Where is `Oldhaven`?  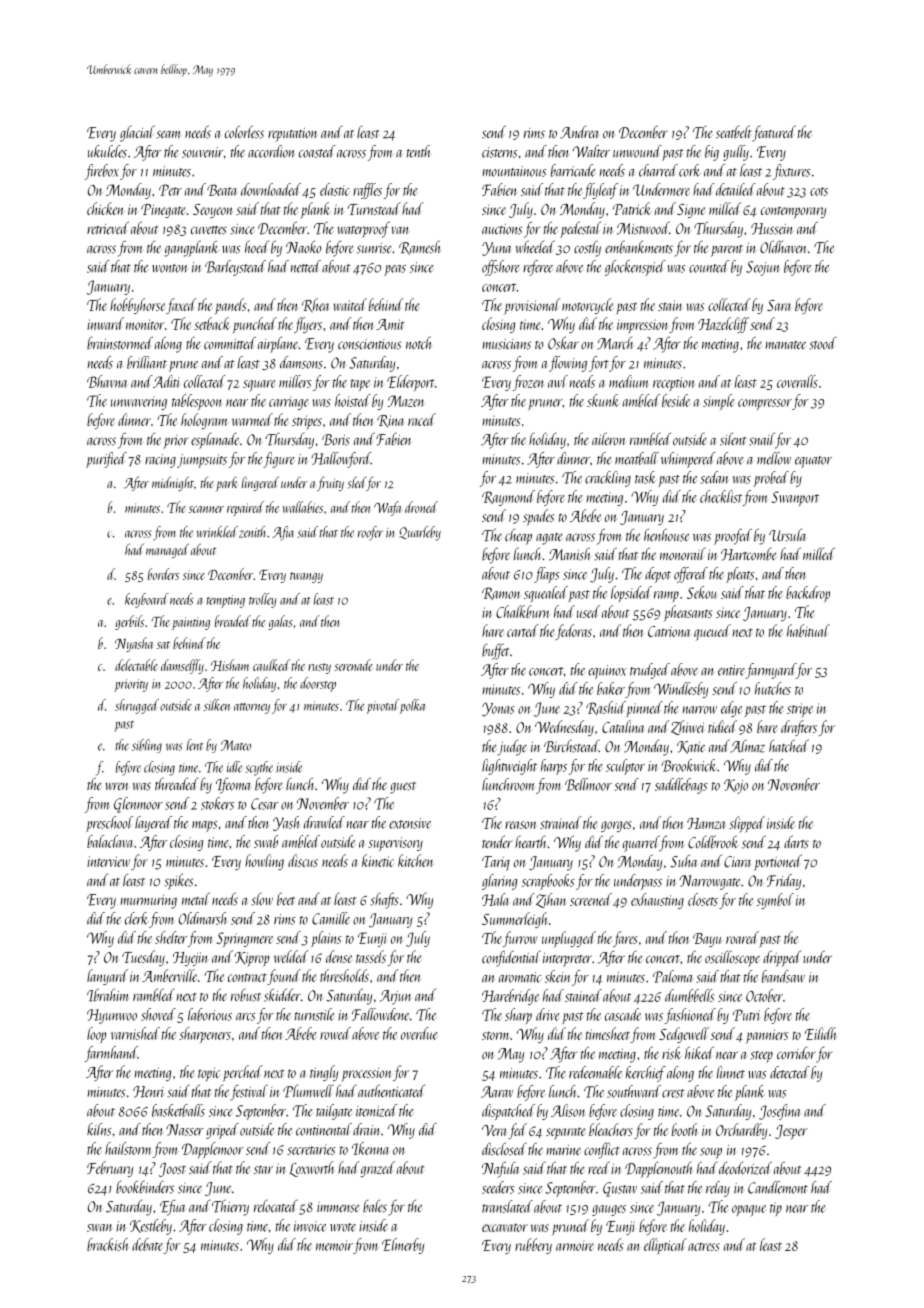 Oldhaven is located at coordinates (783, 246).
